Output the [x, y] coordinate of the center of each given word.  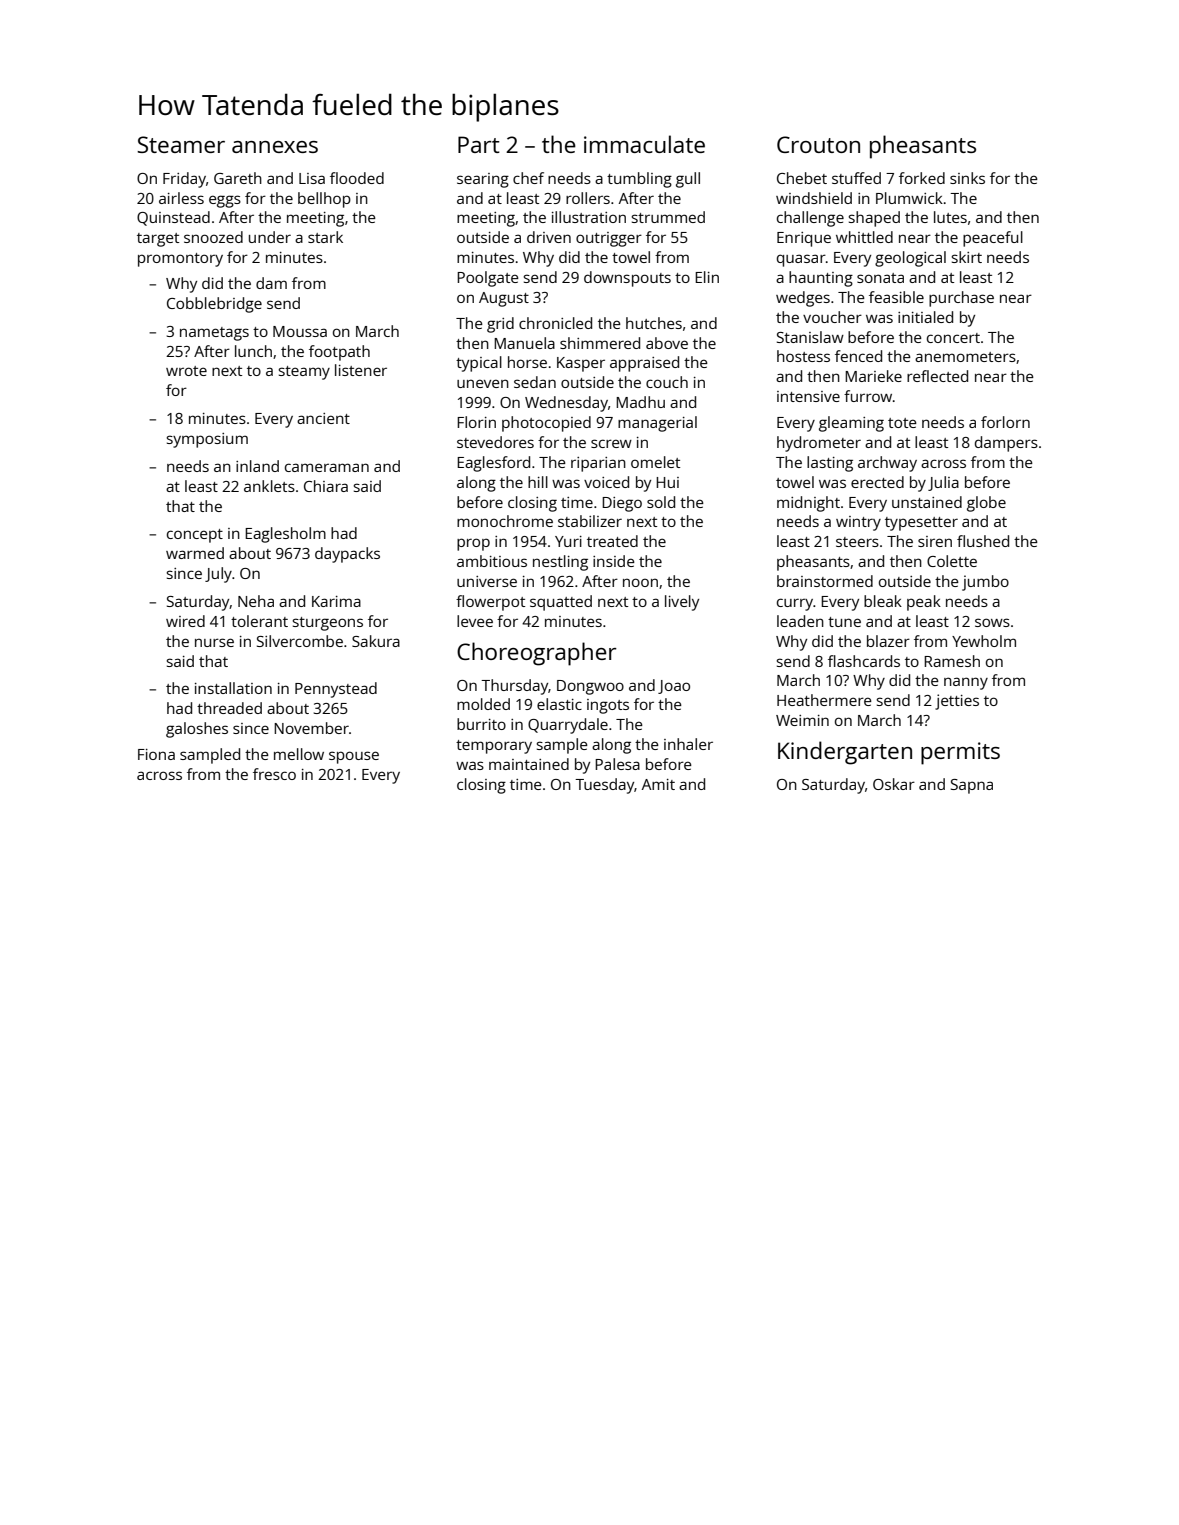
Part [479, 144]
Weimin [802, 720]
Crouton [818, 144]
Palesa [617, 764]
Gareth [238, 178]
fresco [274, 774]
